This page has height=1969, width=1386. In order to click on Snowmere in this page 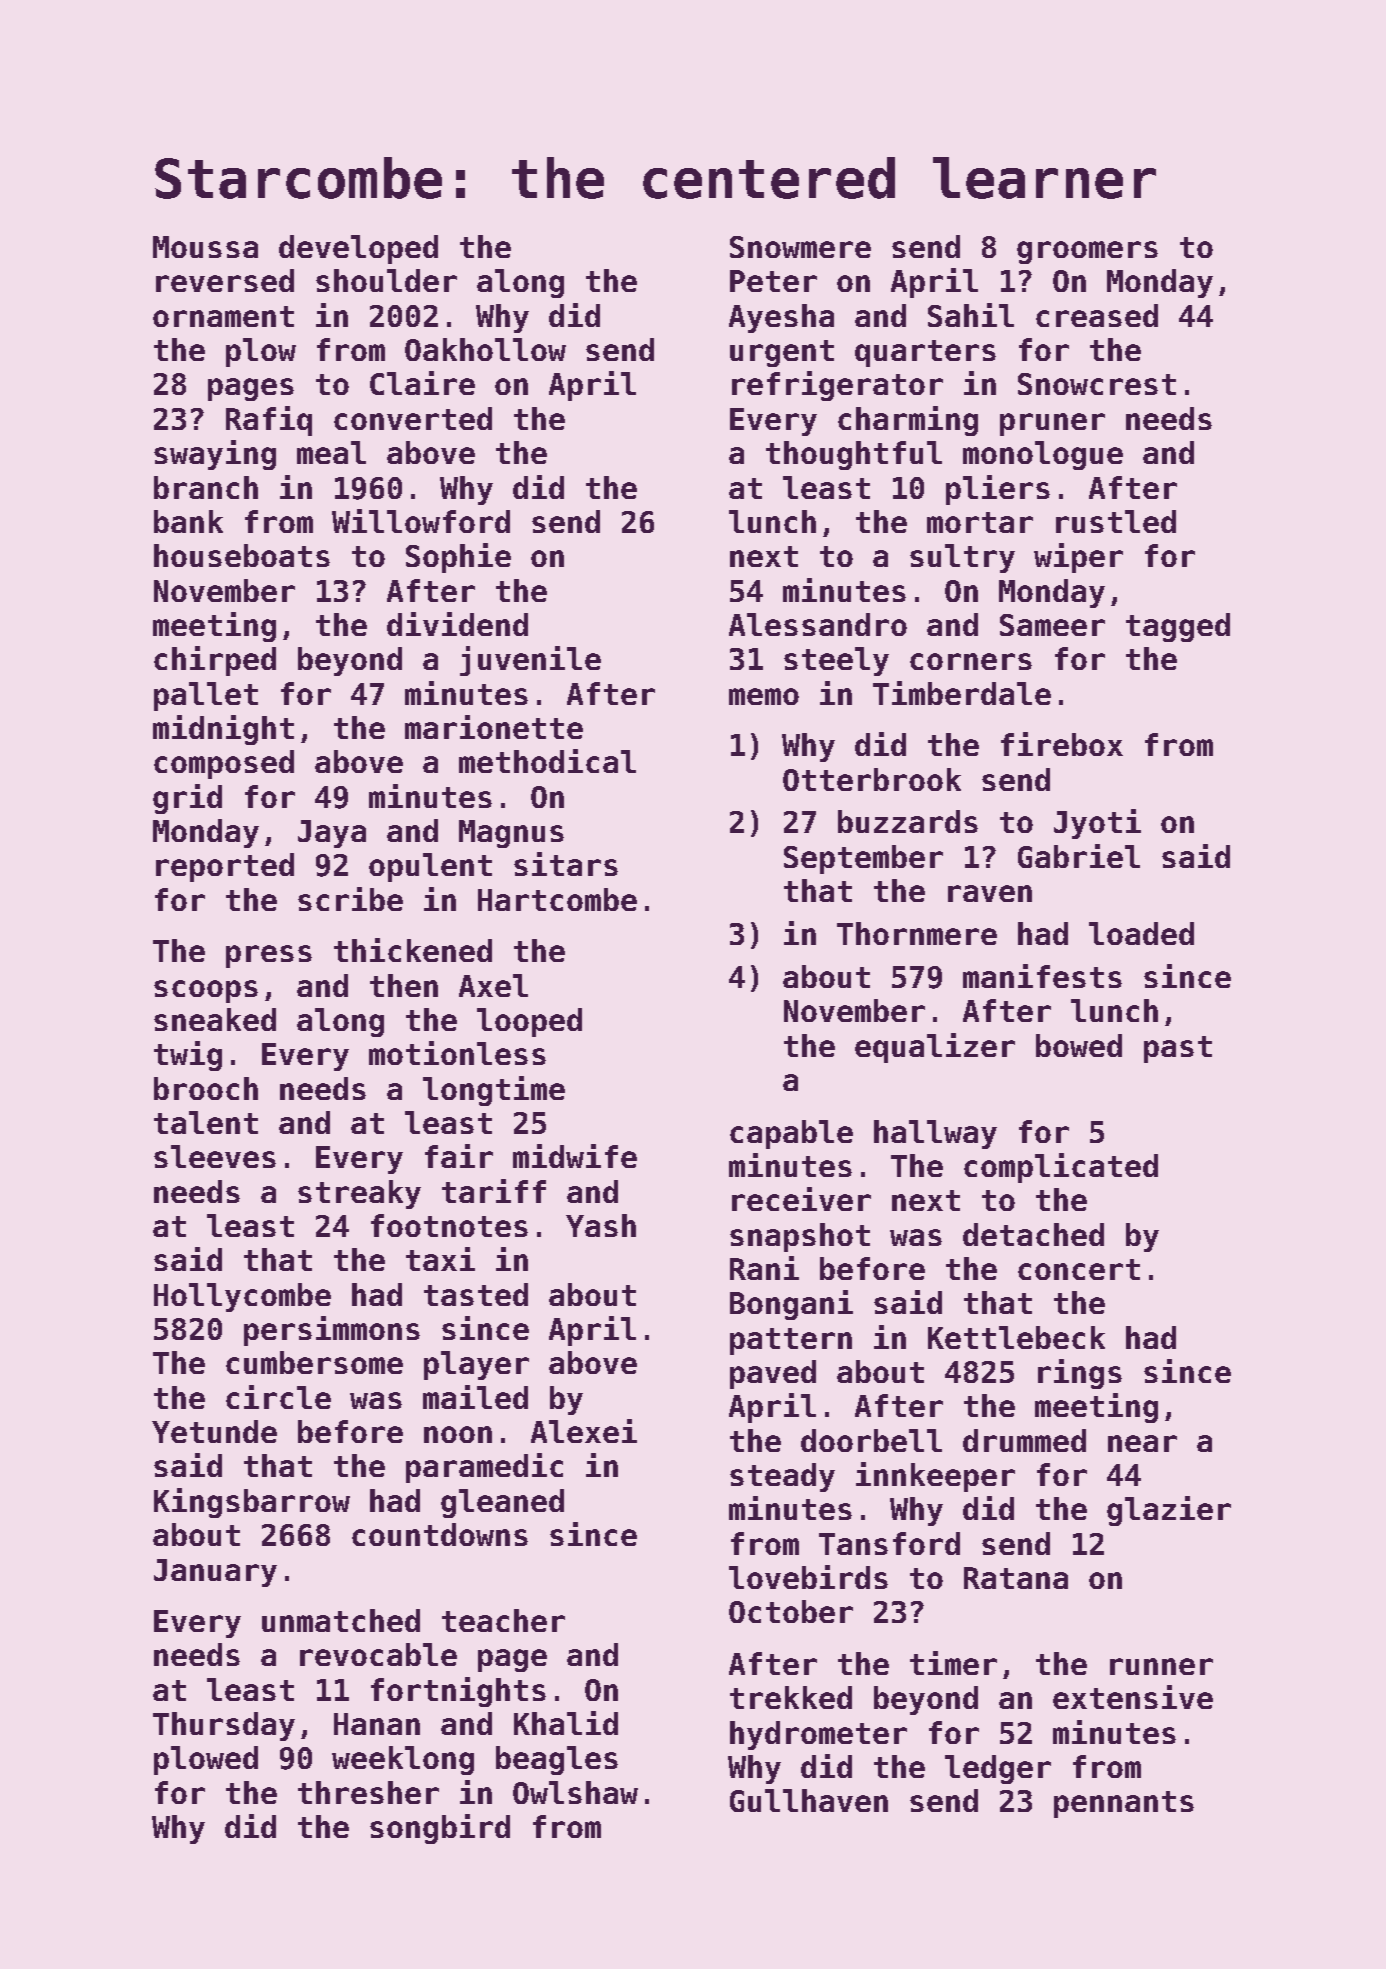, I will do `click(800, 247)`.
